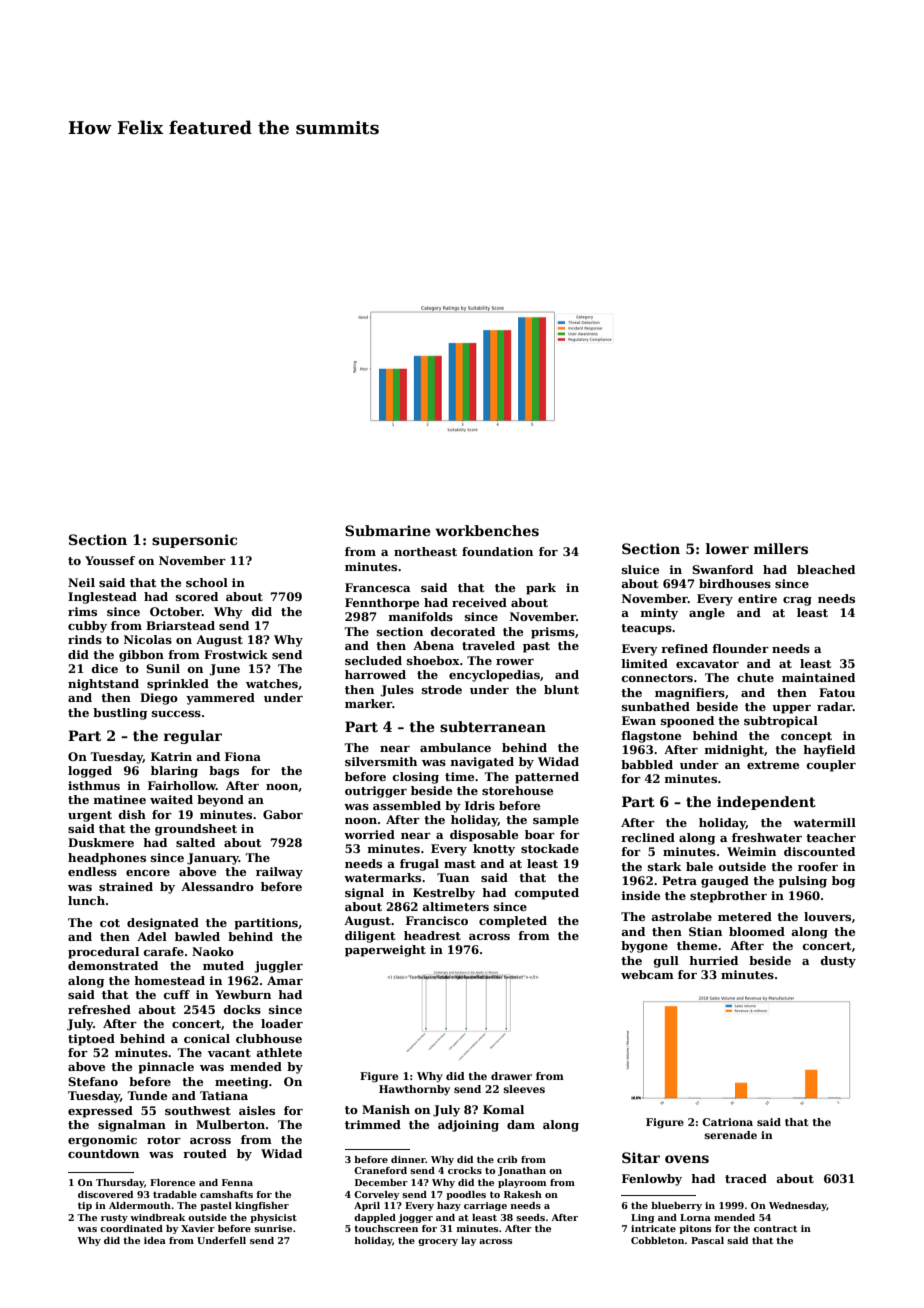 Image resolution: width=924 pixels, height=1308 pixels. Describe the element at coordinates (797, 601) in the screenshot. I see `crag` at that location.
